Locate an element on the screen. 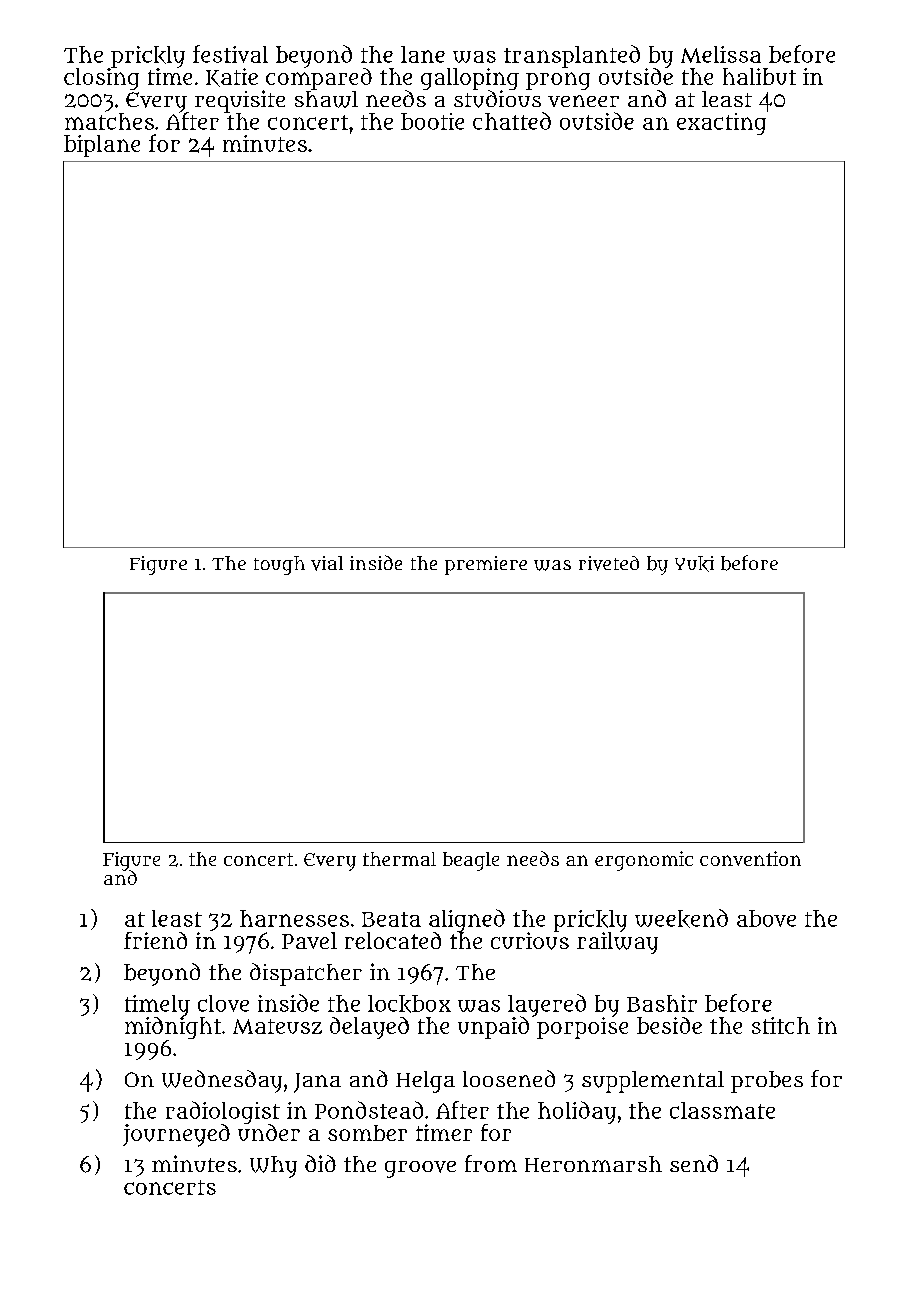  above is located at coordinates (766, 918).
